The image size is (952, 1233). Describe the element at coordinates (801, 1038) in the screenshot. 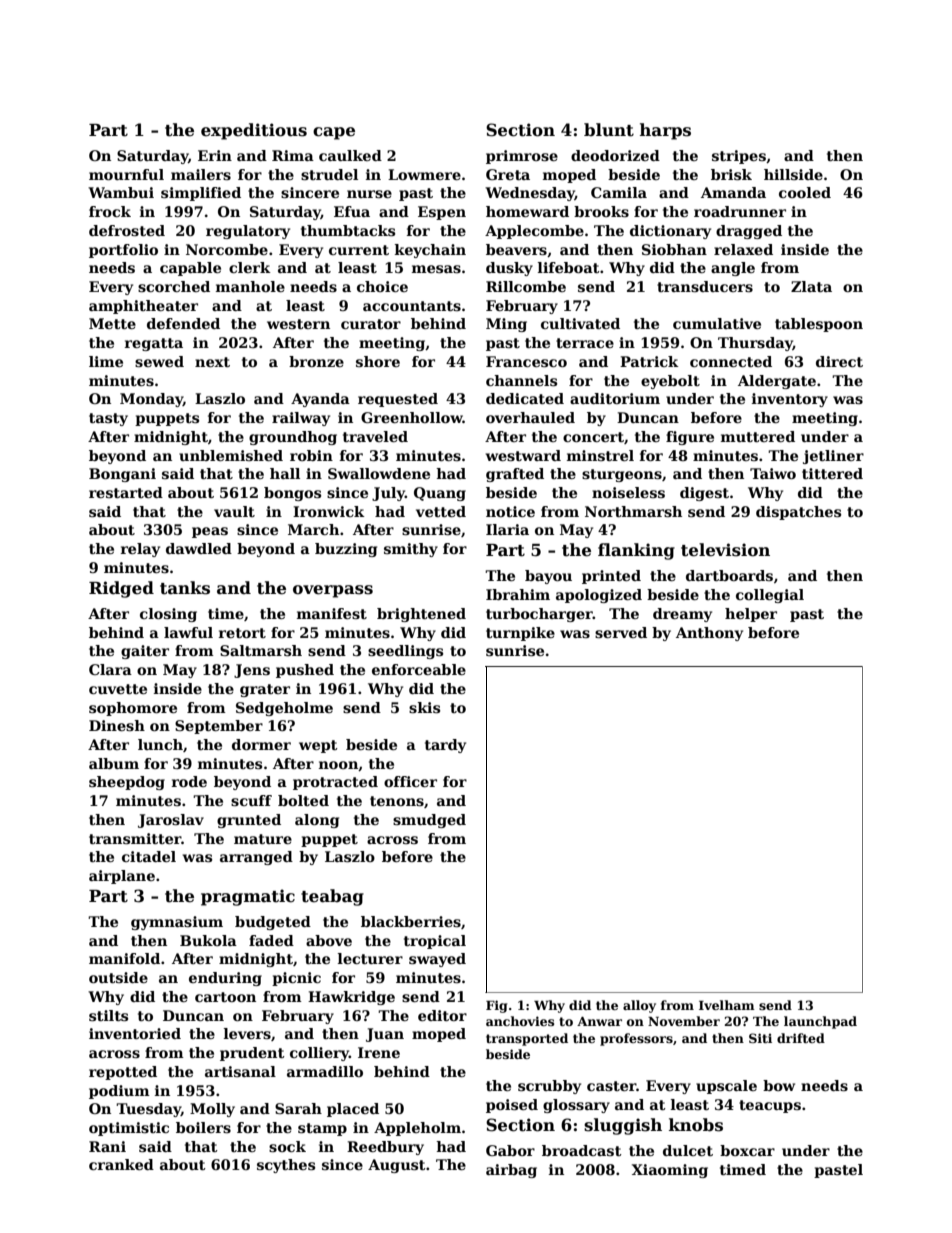

I see `drifted` at that location.
